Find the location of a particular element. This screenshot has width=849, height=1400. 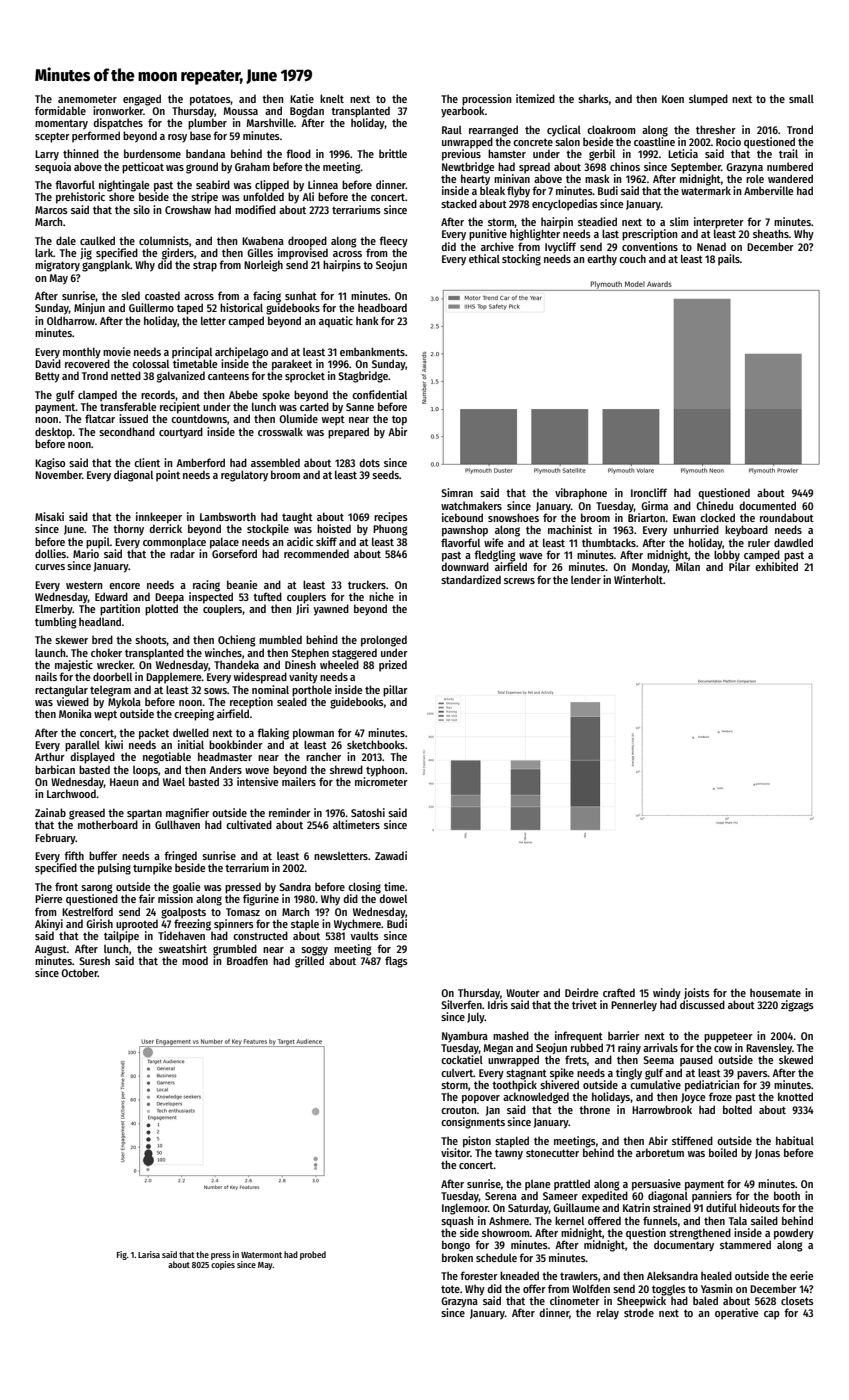

crafted is located at coordinates (619, 992).
